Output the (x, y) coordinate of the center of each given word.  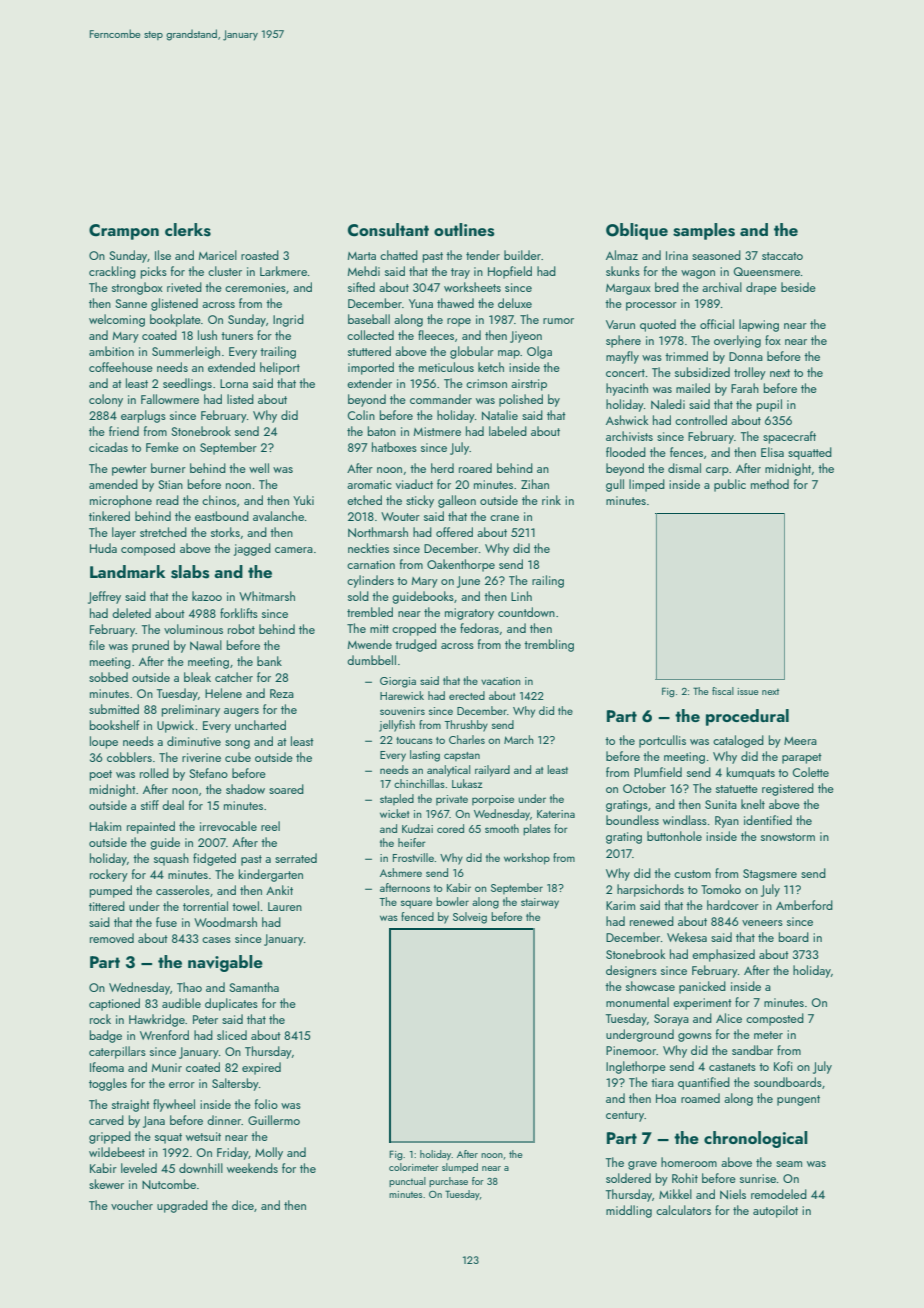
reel (270, 826)
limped (647, 485)
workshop (527, 859)
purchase (448, 1182)
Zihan (535, 484)
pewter (129, 470)
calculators (683, 1210)
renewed (652, 921)
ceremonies (255, 287)
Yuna (421, 303)
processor (651, 306)
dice (243, 1205)
